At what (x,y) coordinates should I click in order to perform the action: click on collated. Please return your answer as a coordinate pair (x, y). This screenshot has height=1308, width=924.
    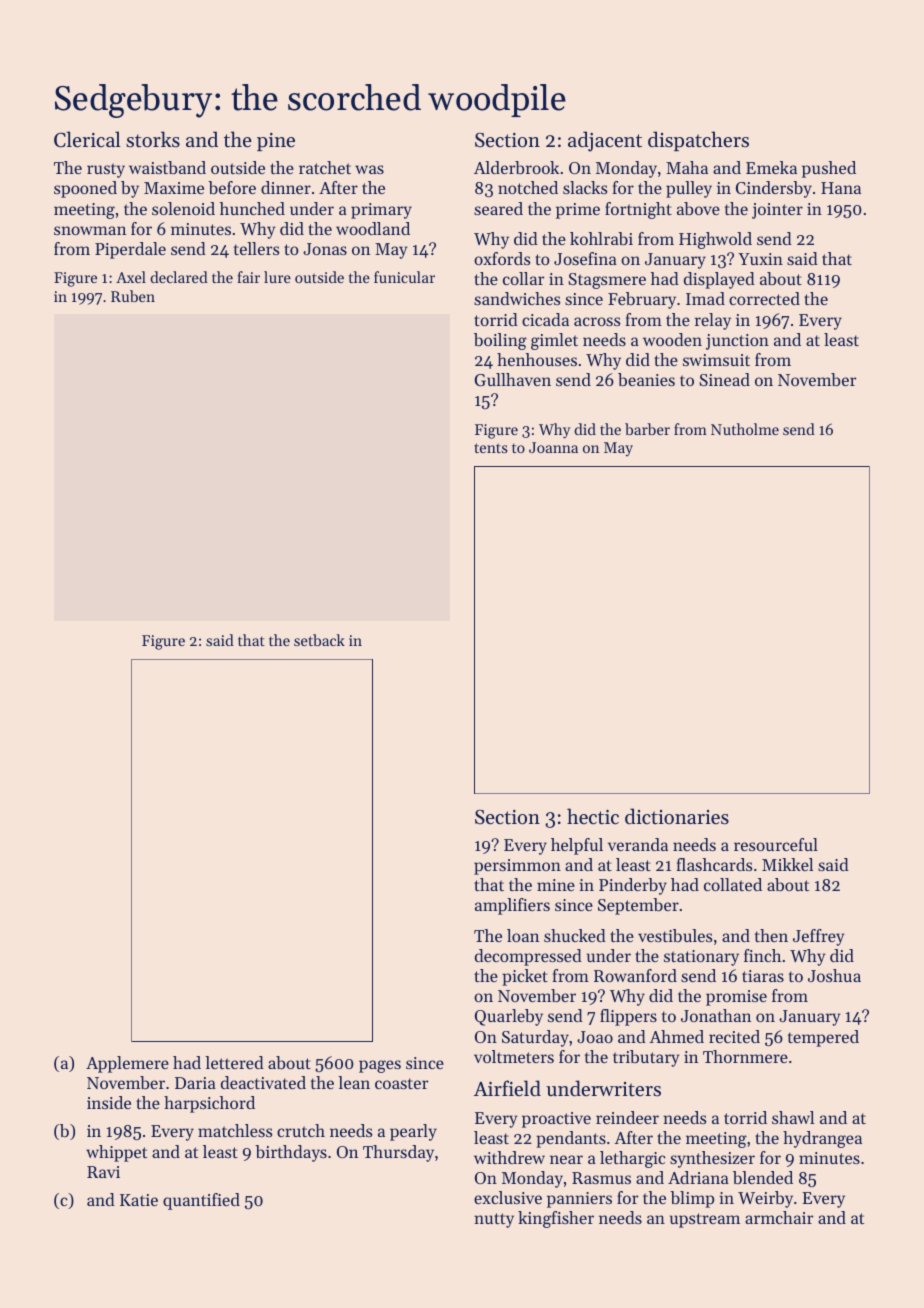
    Looking at the image, I should click on (733, 884).
